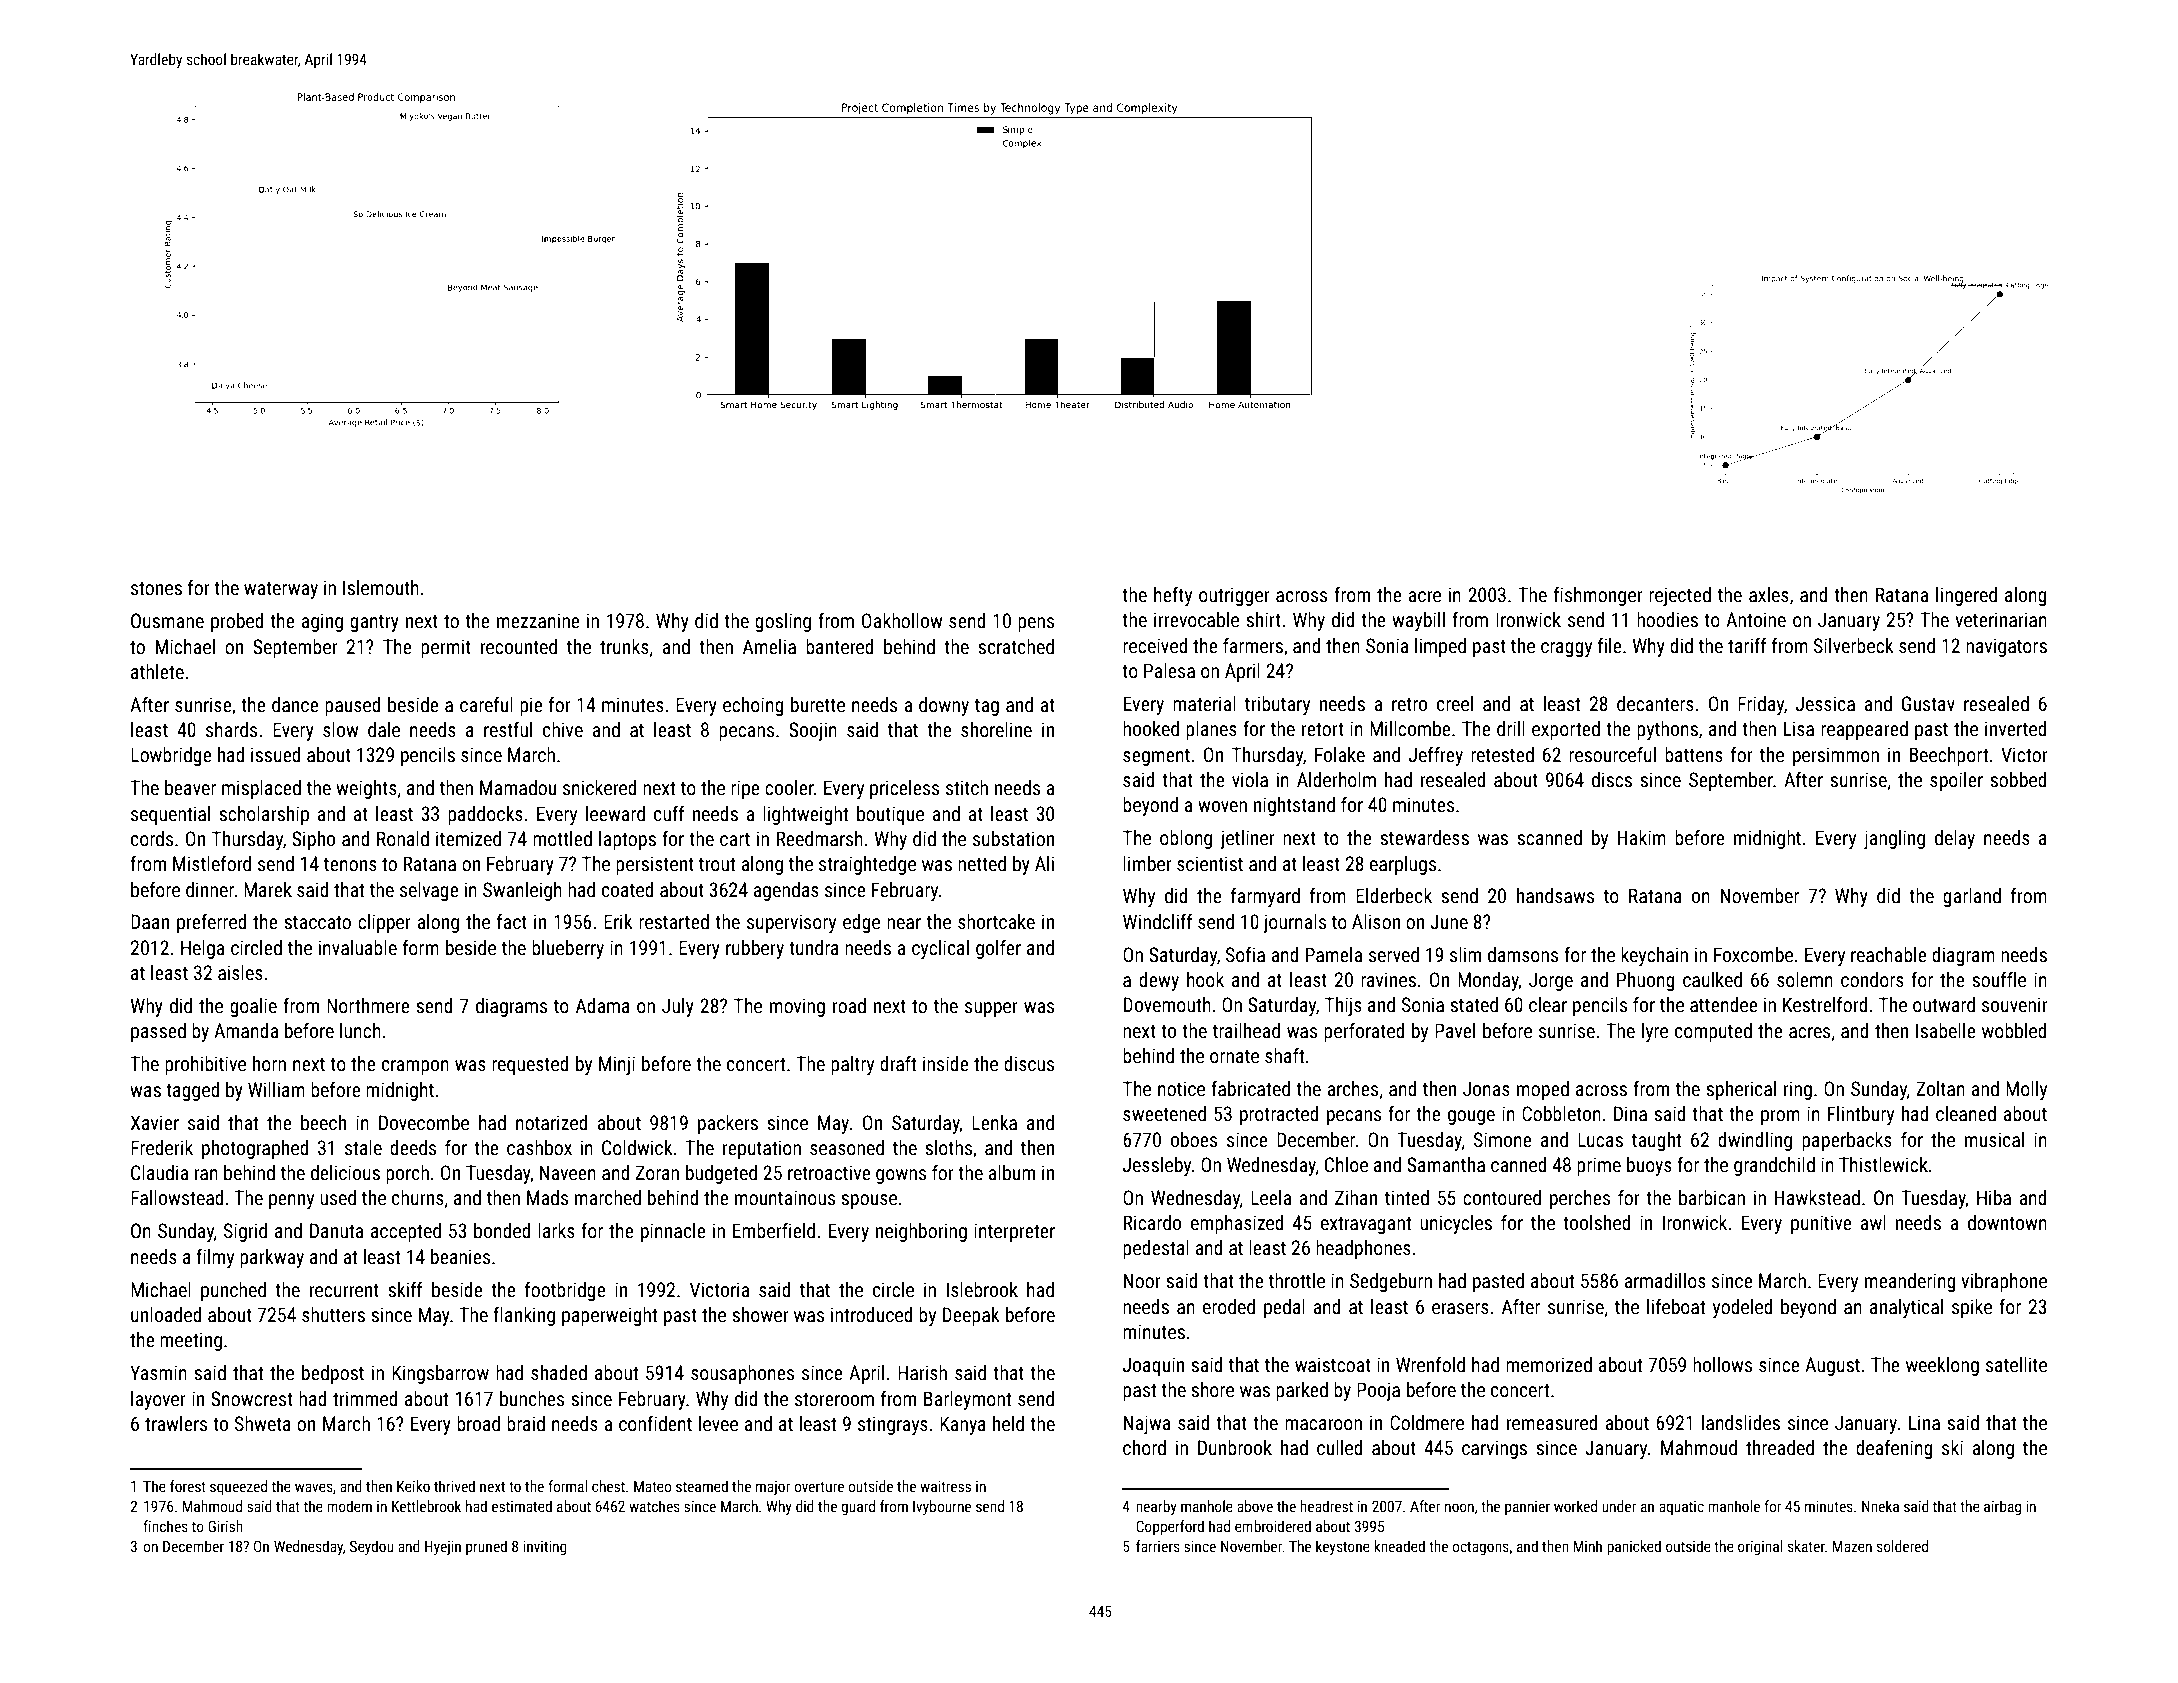  I want to click on soldered, so click(1902, 1546).
